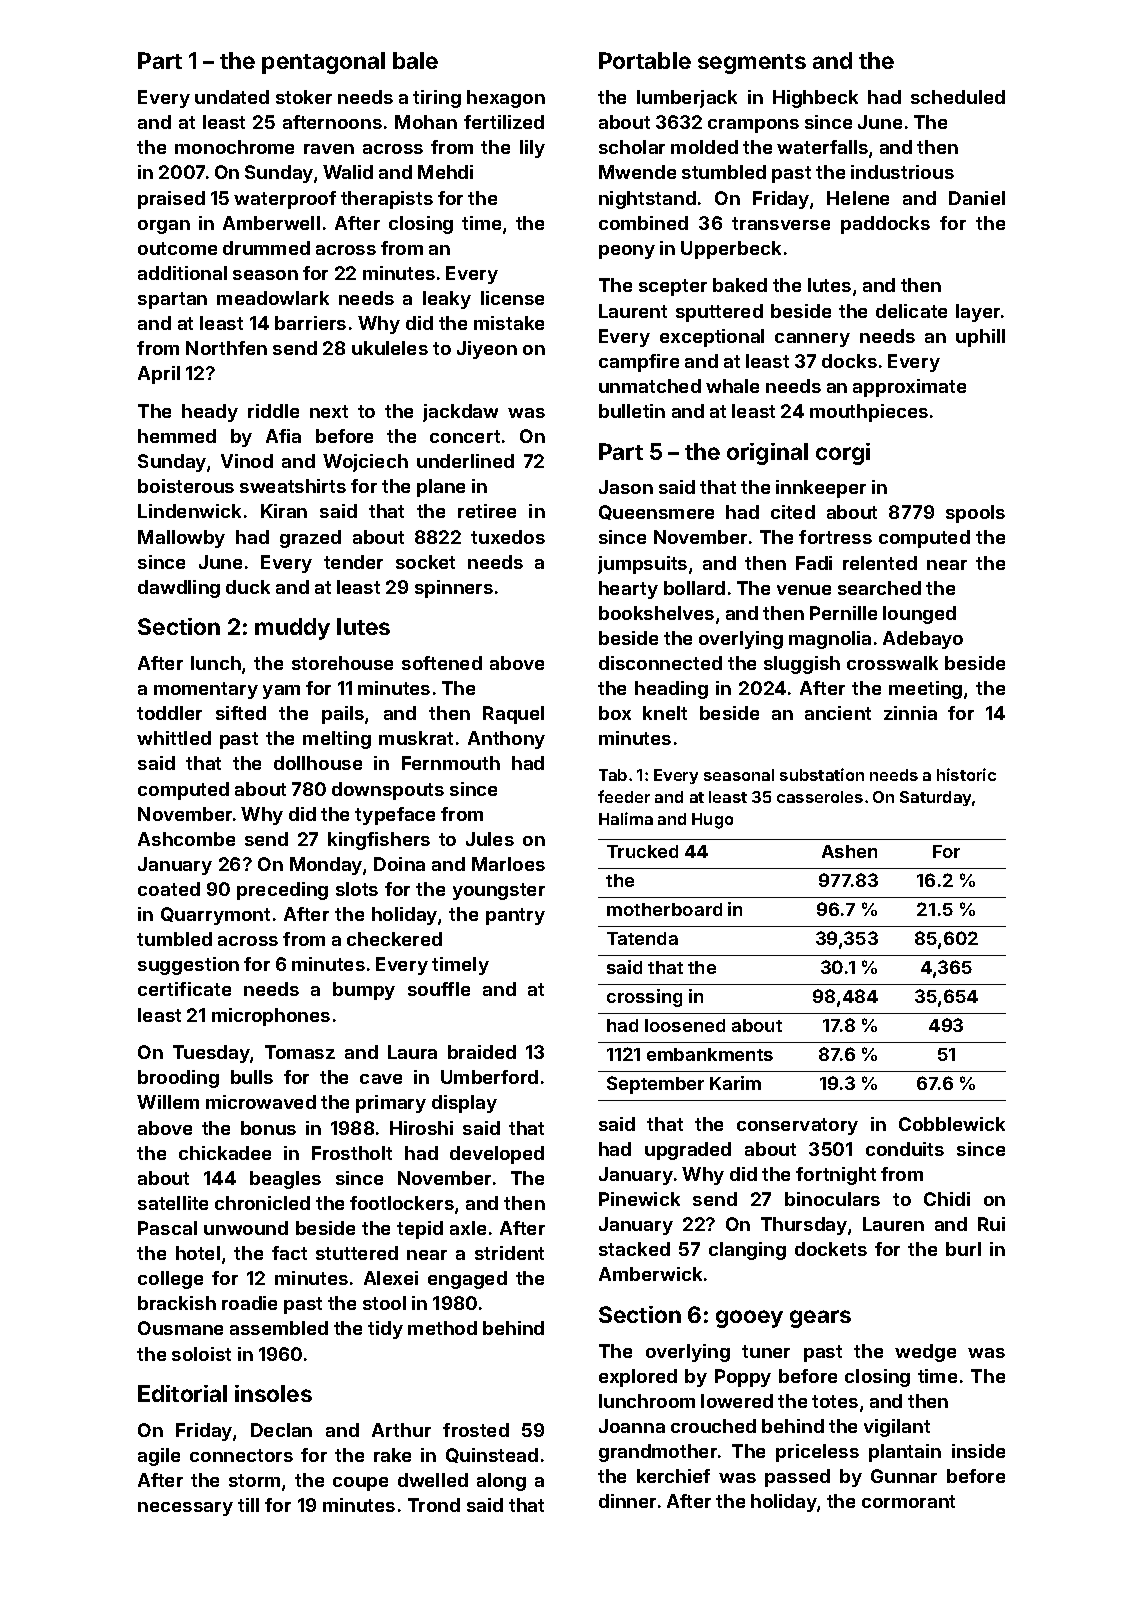 The width and height of the image is (1144, 1618). I want to click on microwaved, so click(261, 1102).
